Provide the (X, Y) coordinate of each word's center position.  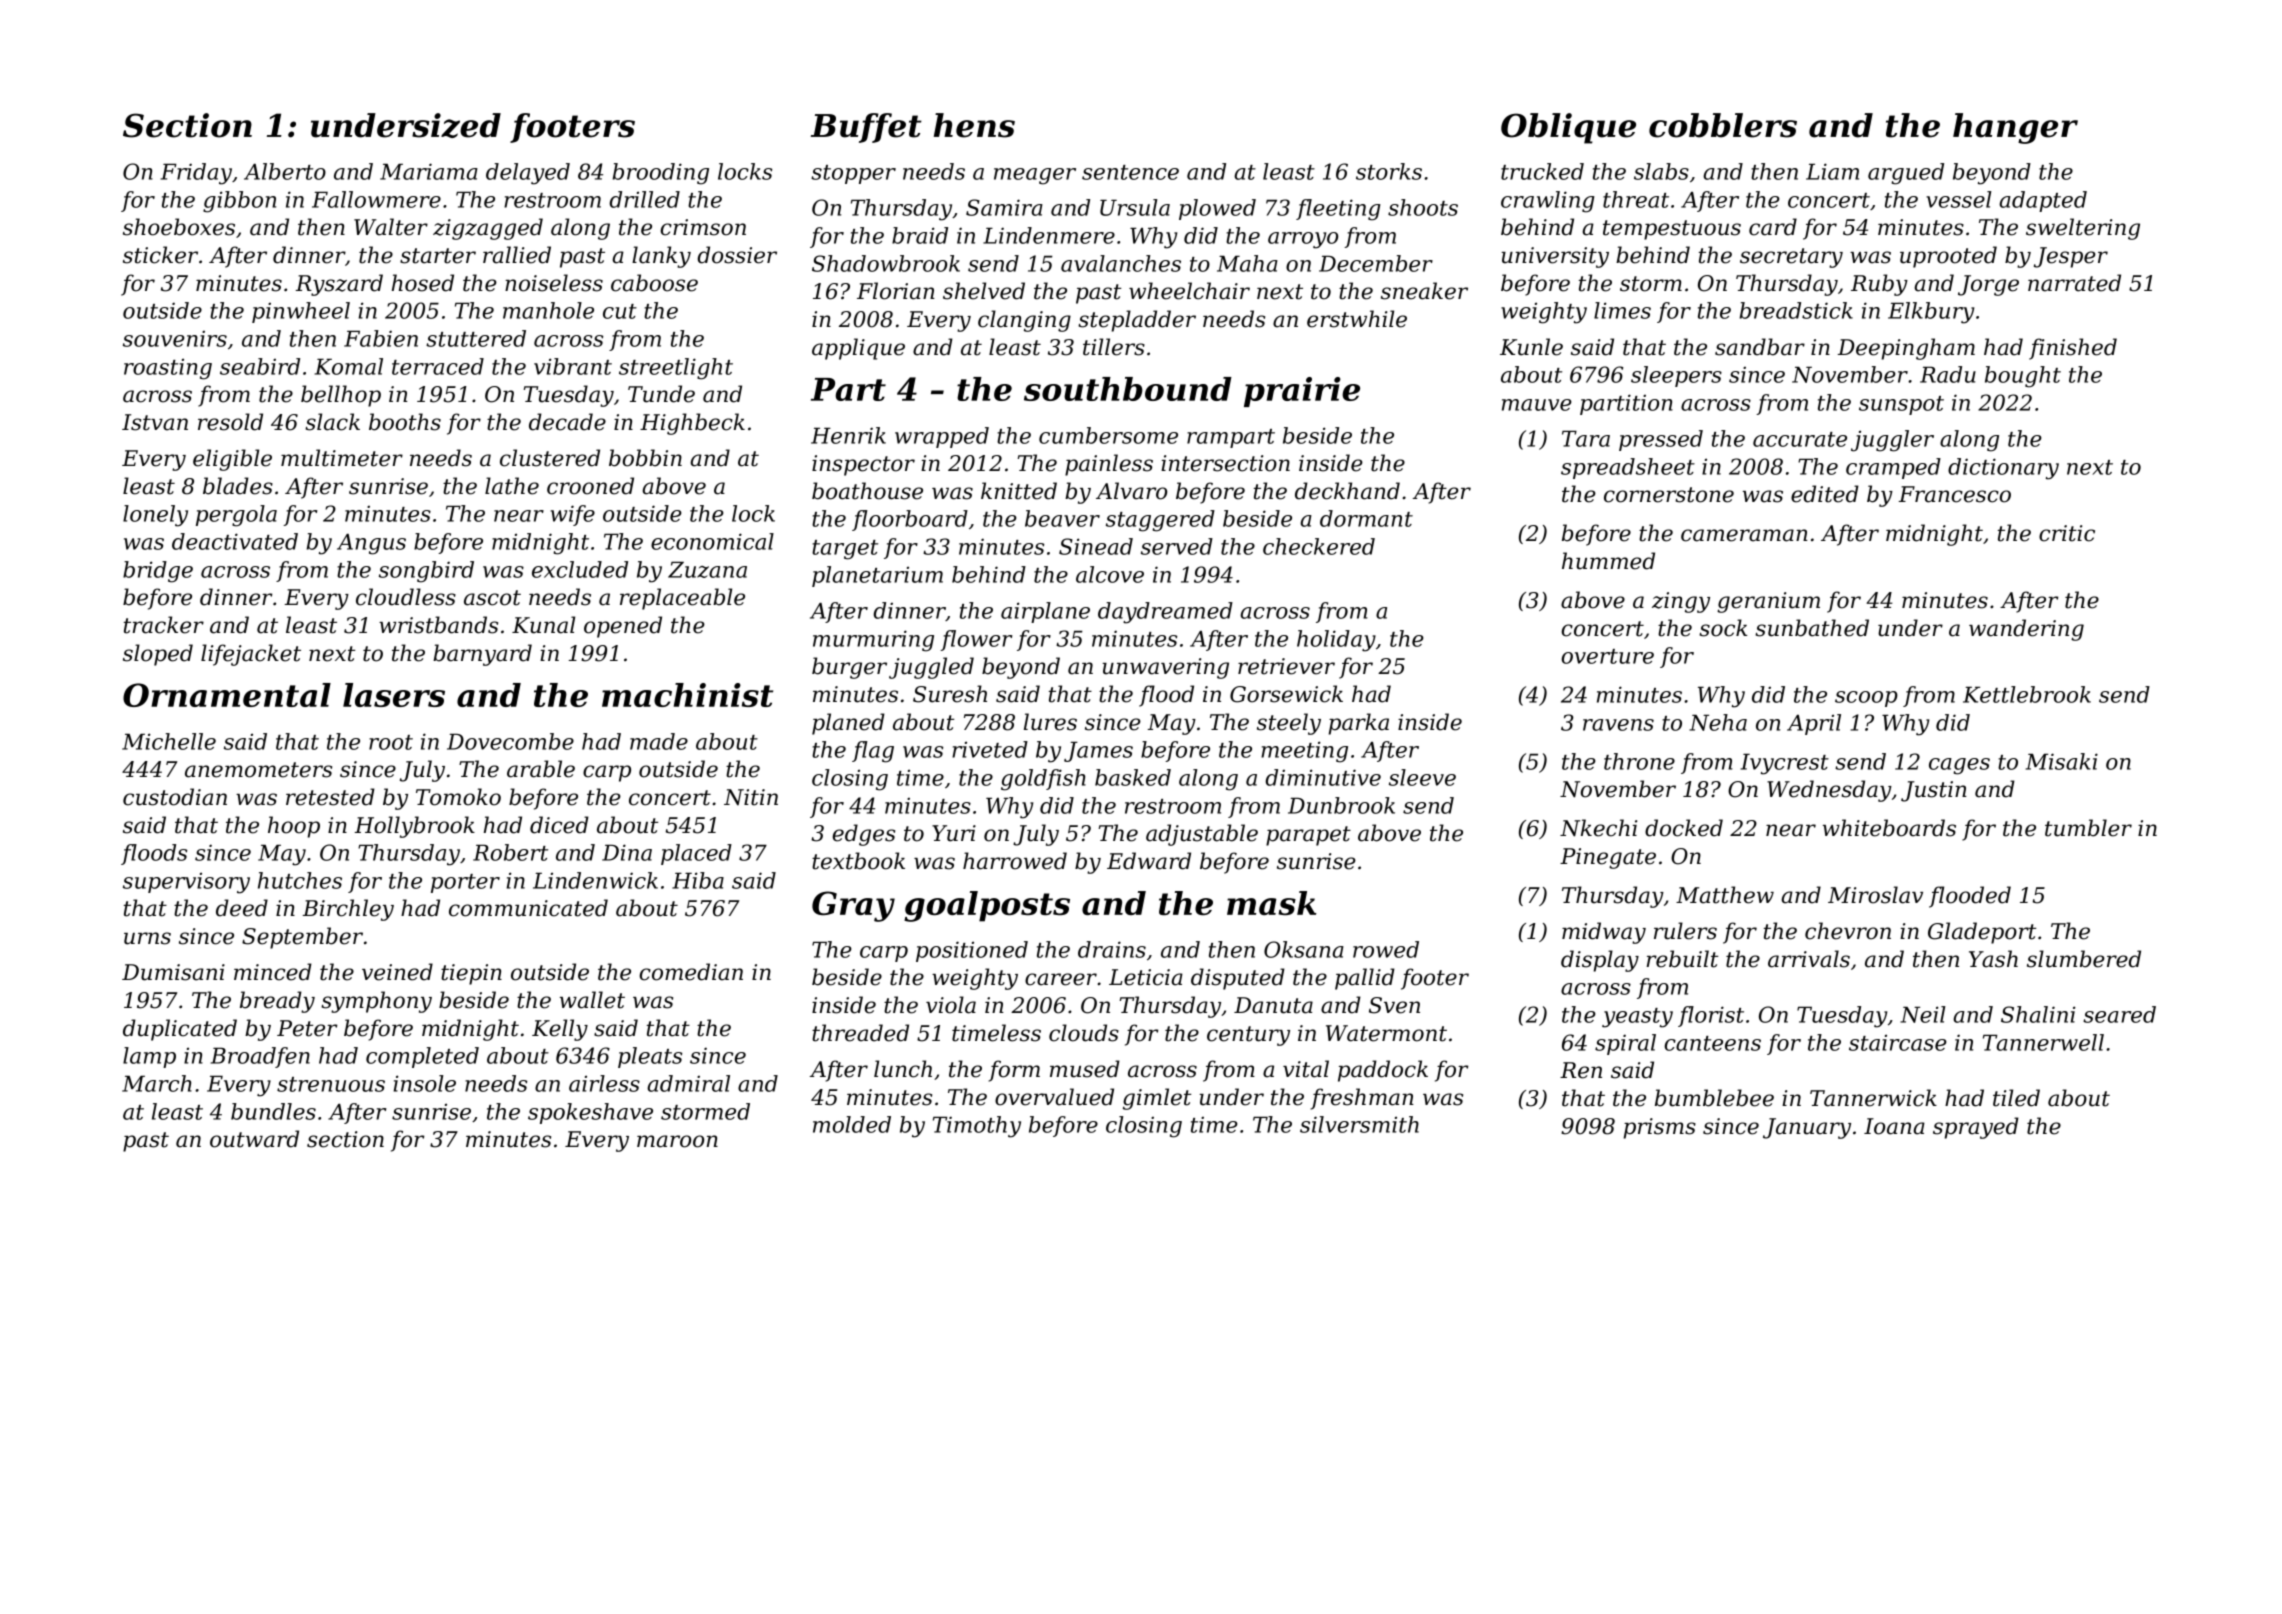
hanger (2015, 128)
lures (1050, 722)
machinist (687, 695)
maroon (677, 1141)
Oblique (1568, 128)
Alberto (285, 171)
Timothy (977, 1127)
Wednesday (1829, 791)
